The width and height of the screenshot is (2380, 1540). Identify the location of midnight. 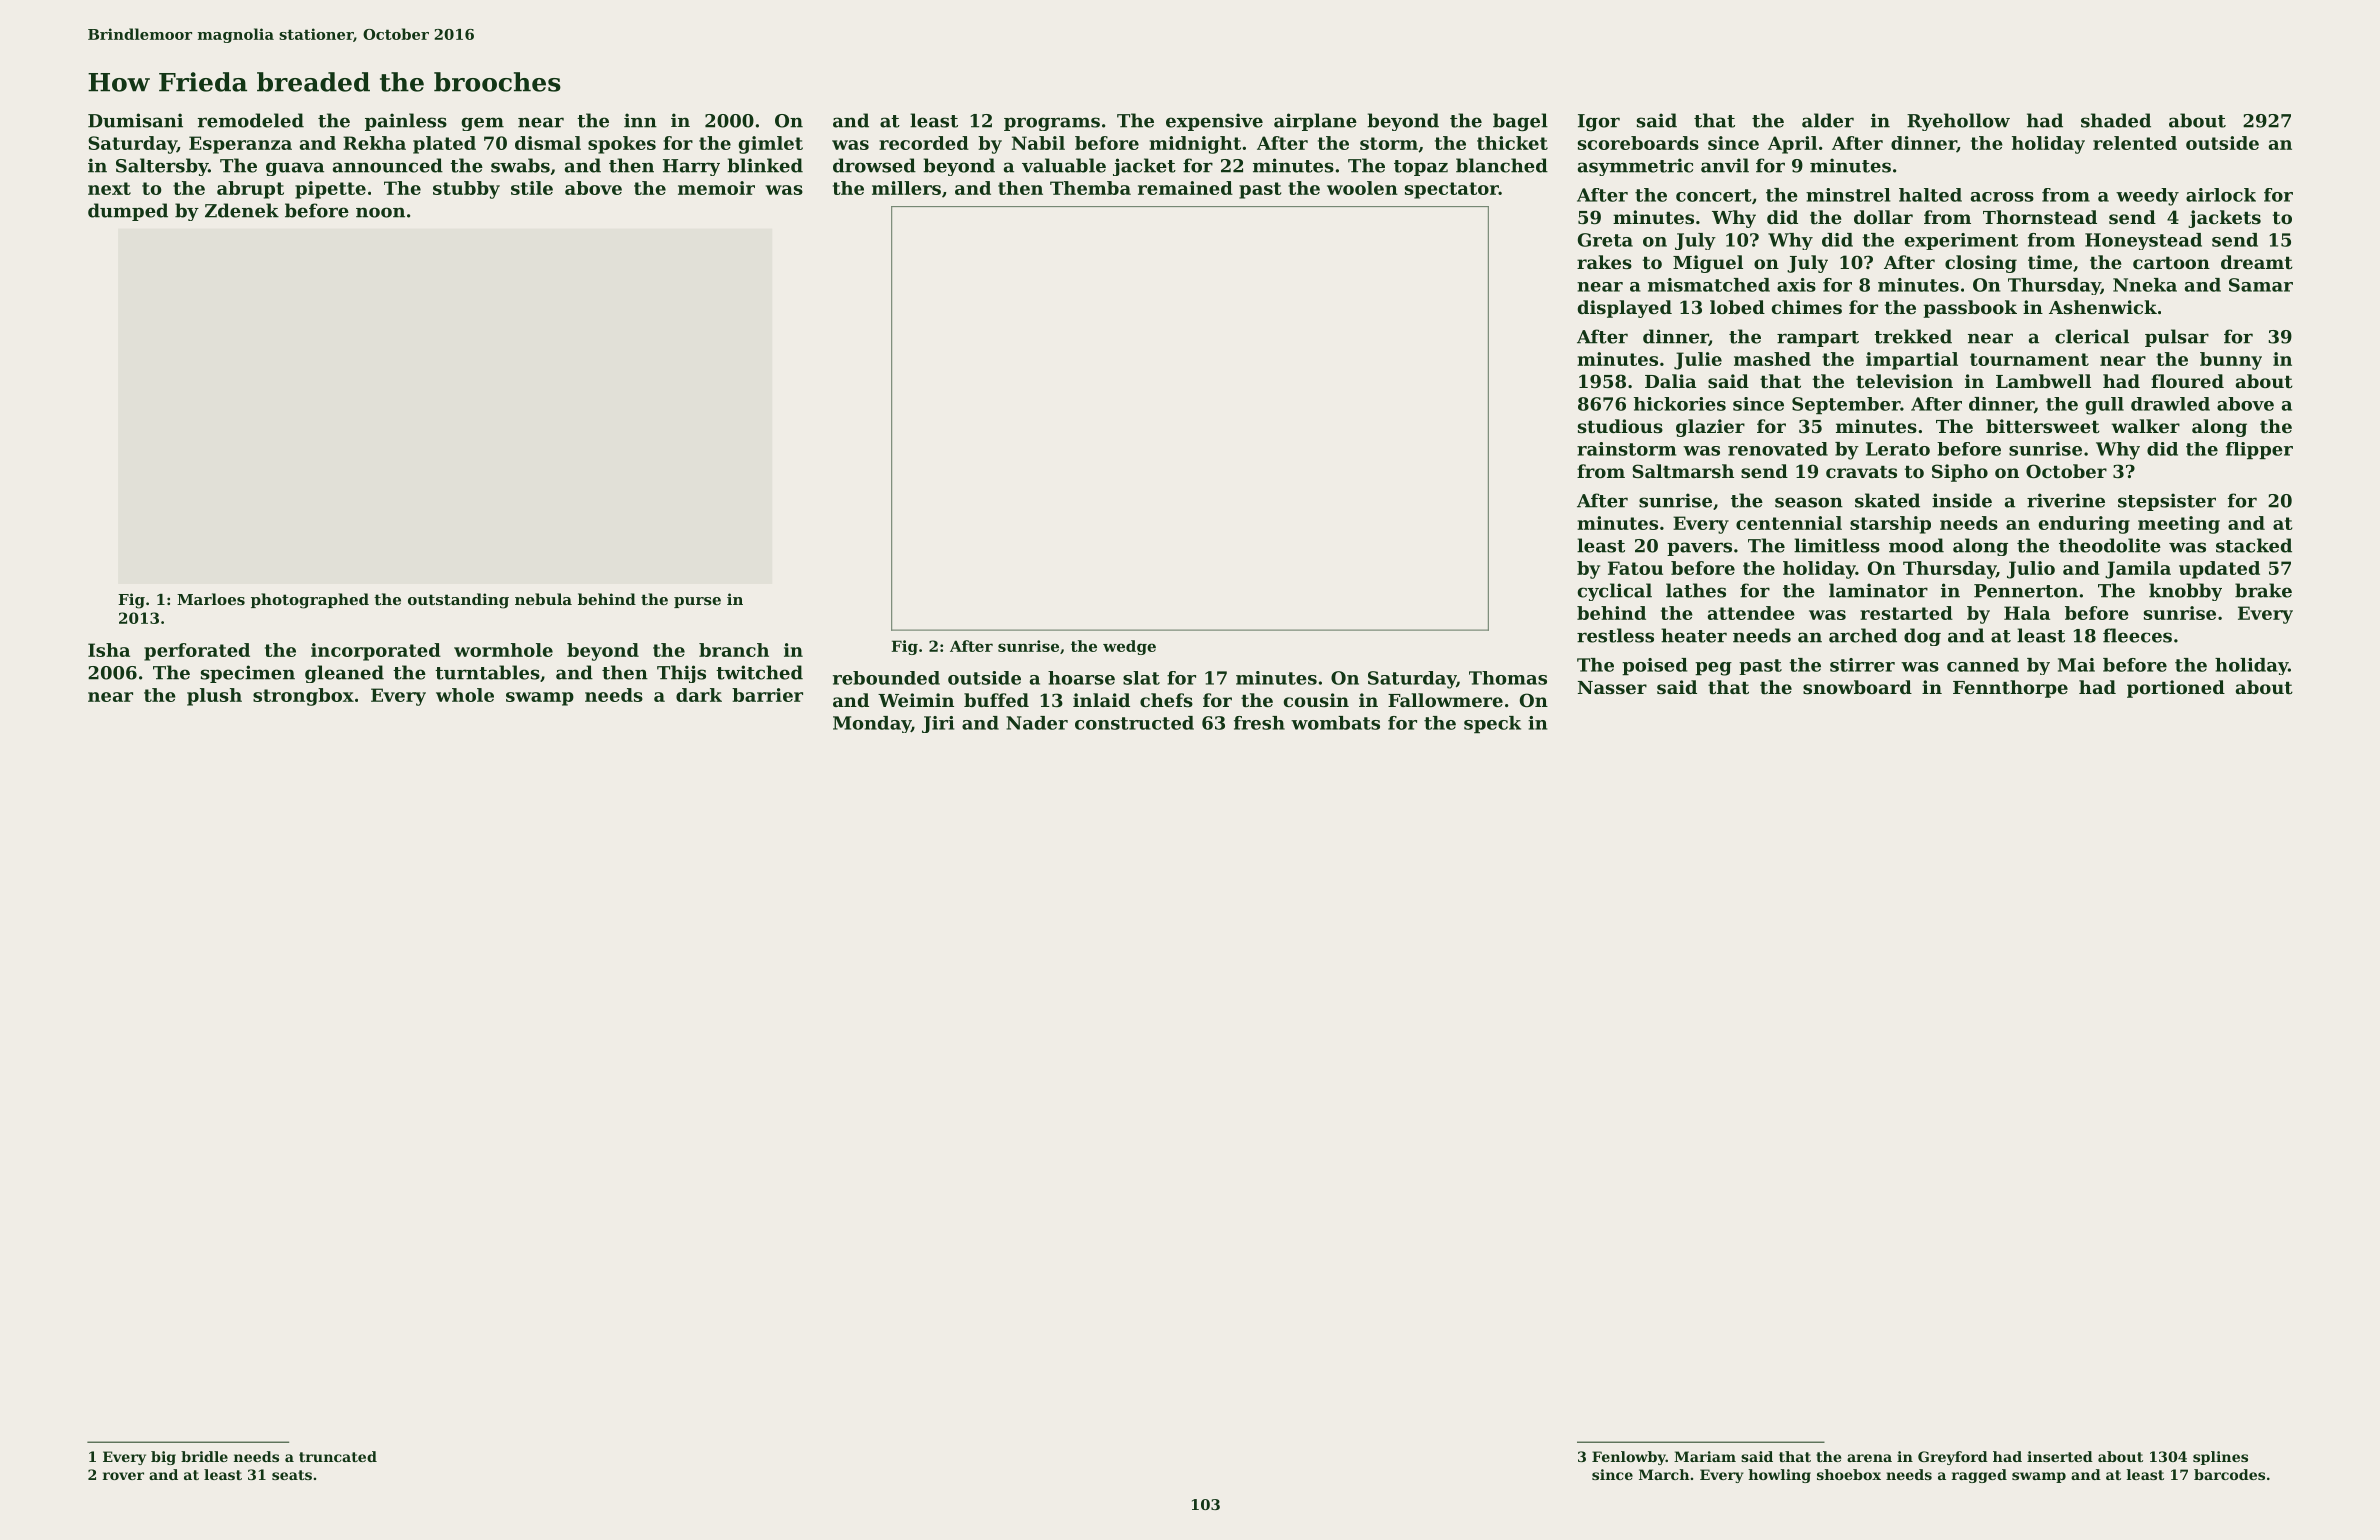
(1195, 145).
